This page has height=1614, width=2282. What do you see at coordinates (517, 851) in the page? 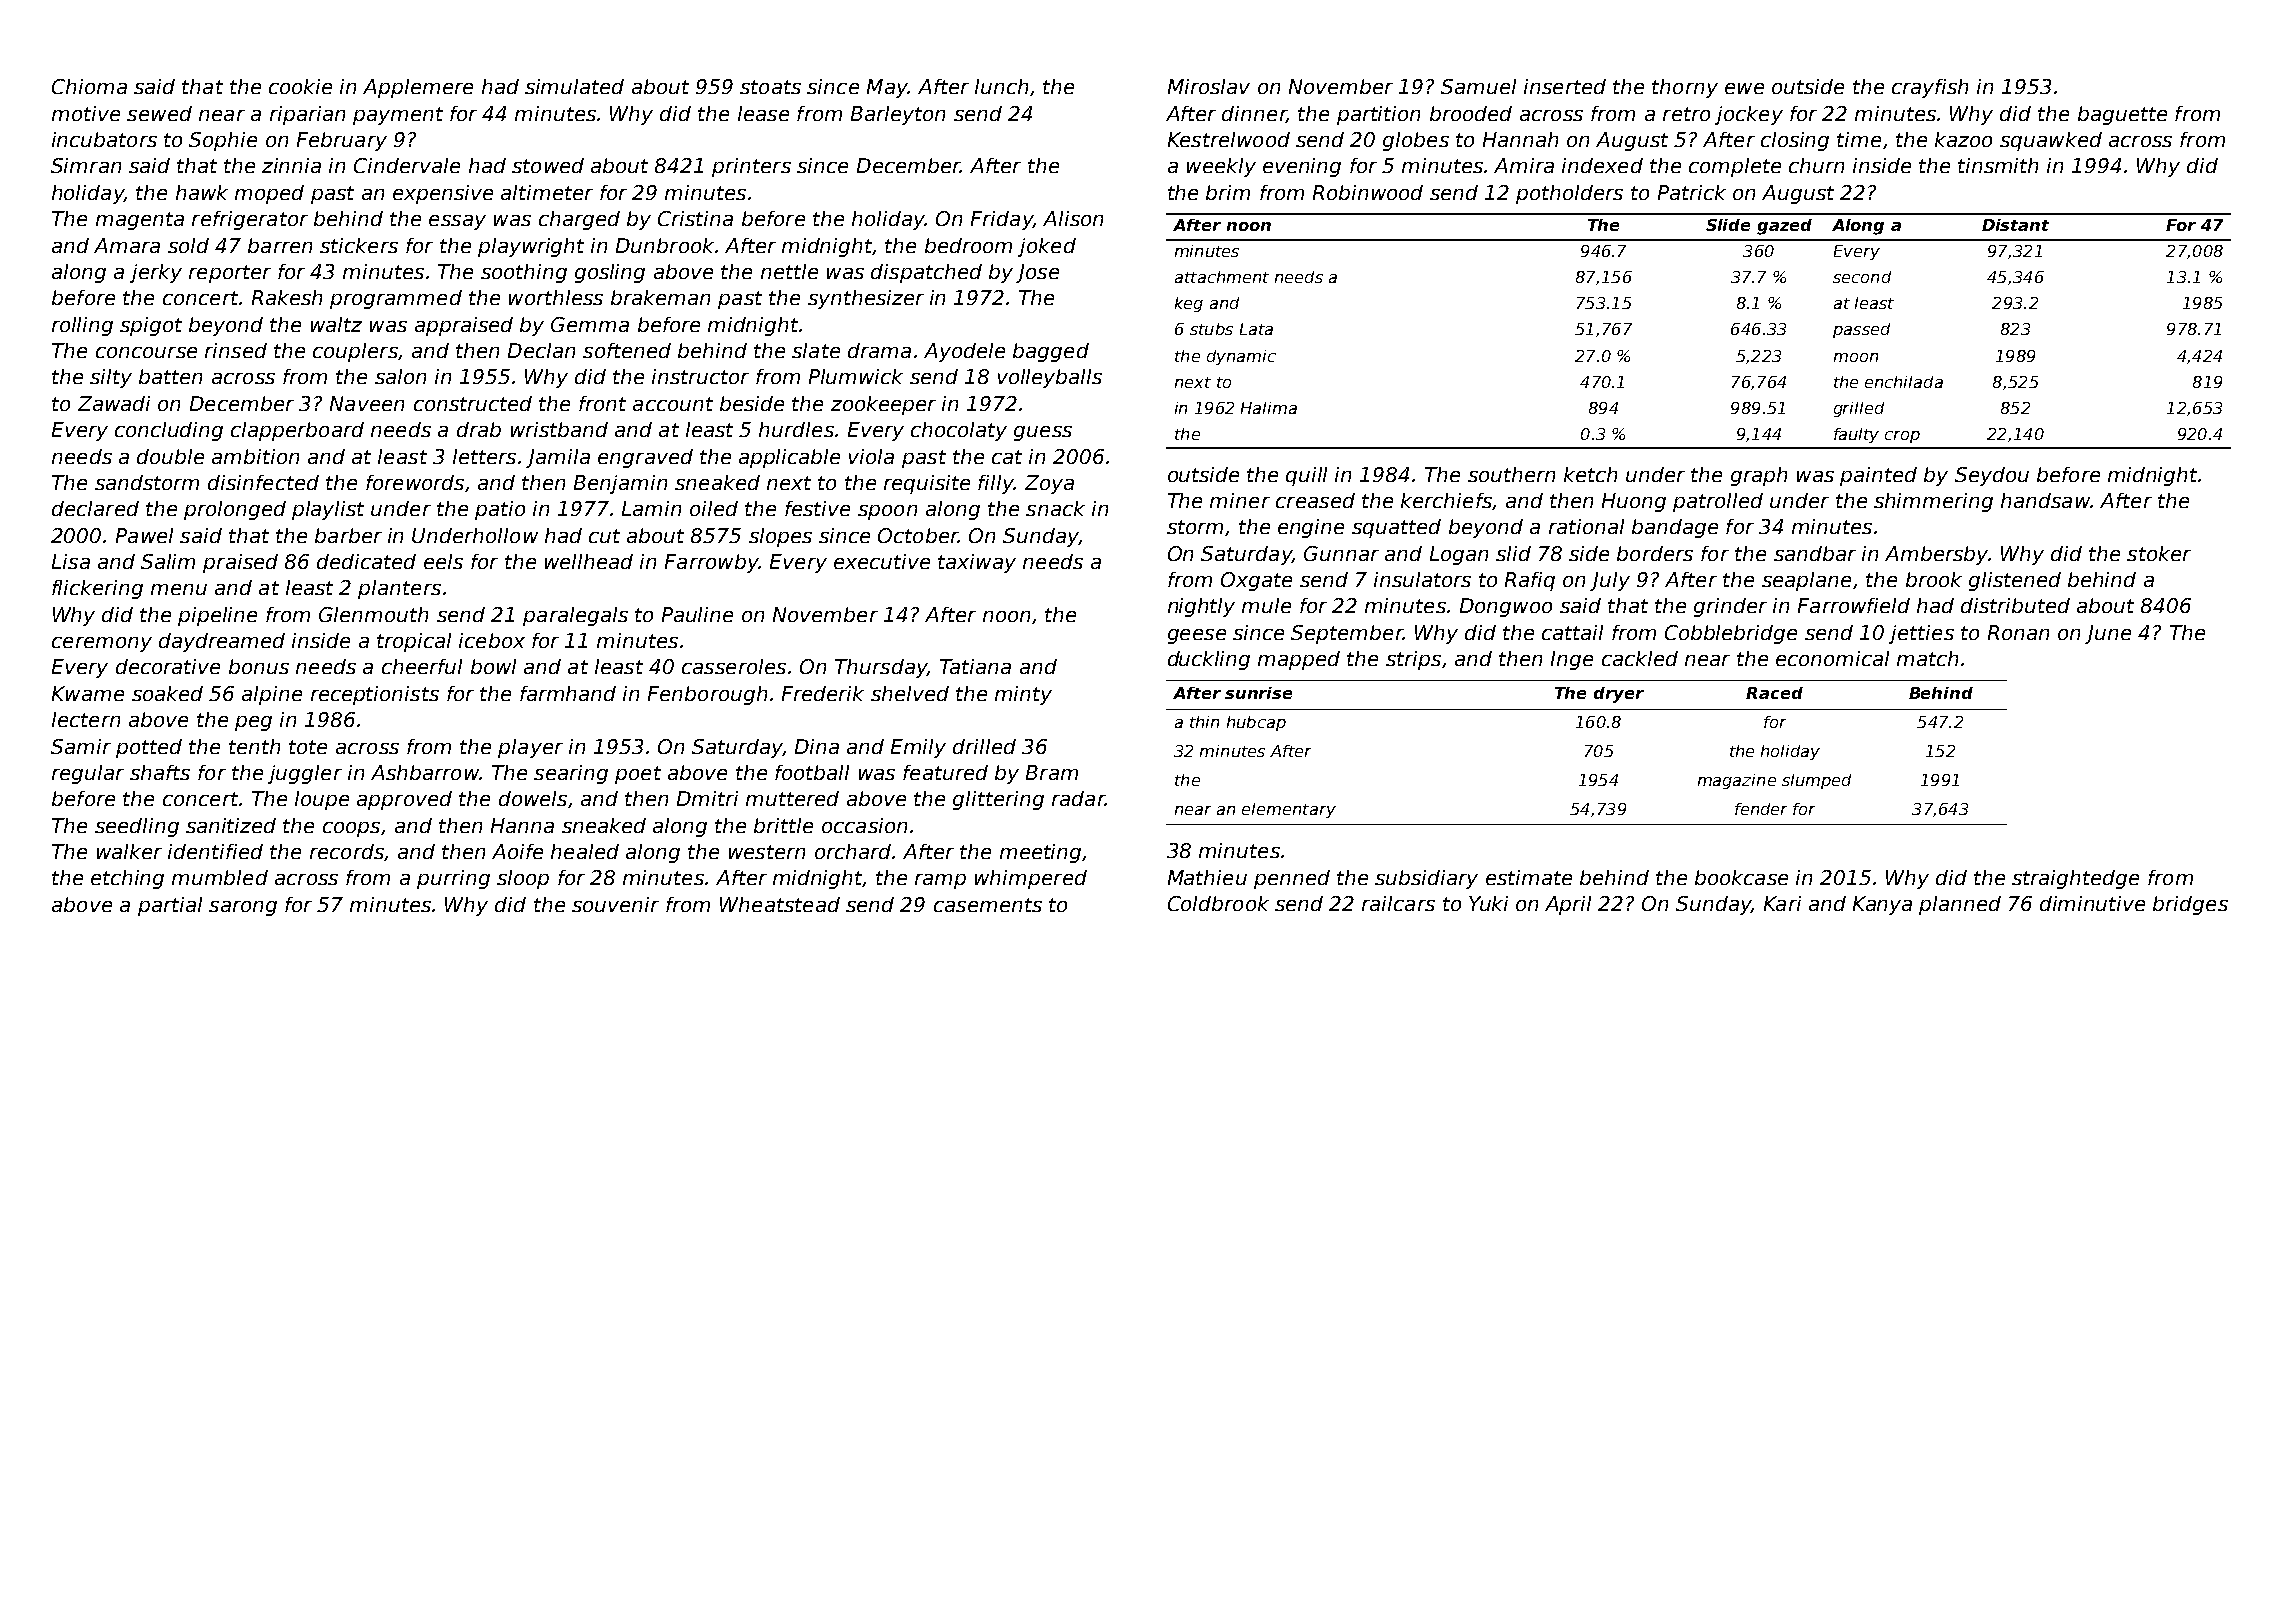
I see `Aoife` at bounding box center [517, 851].
